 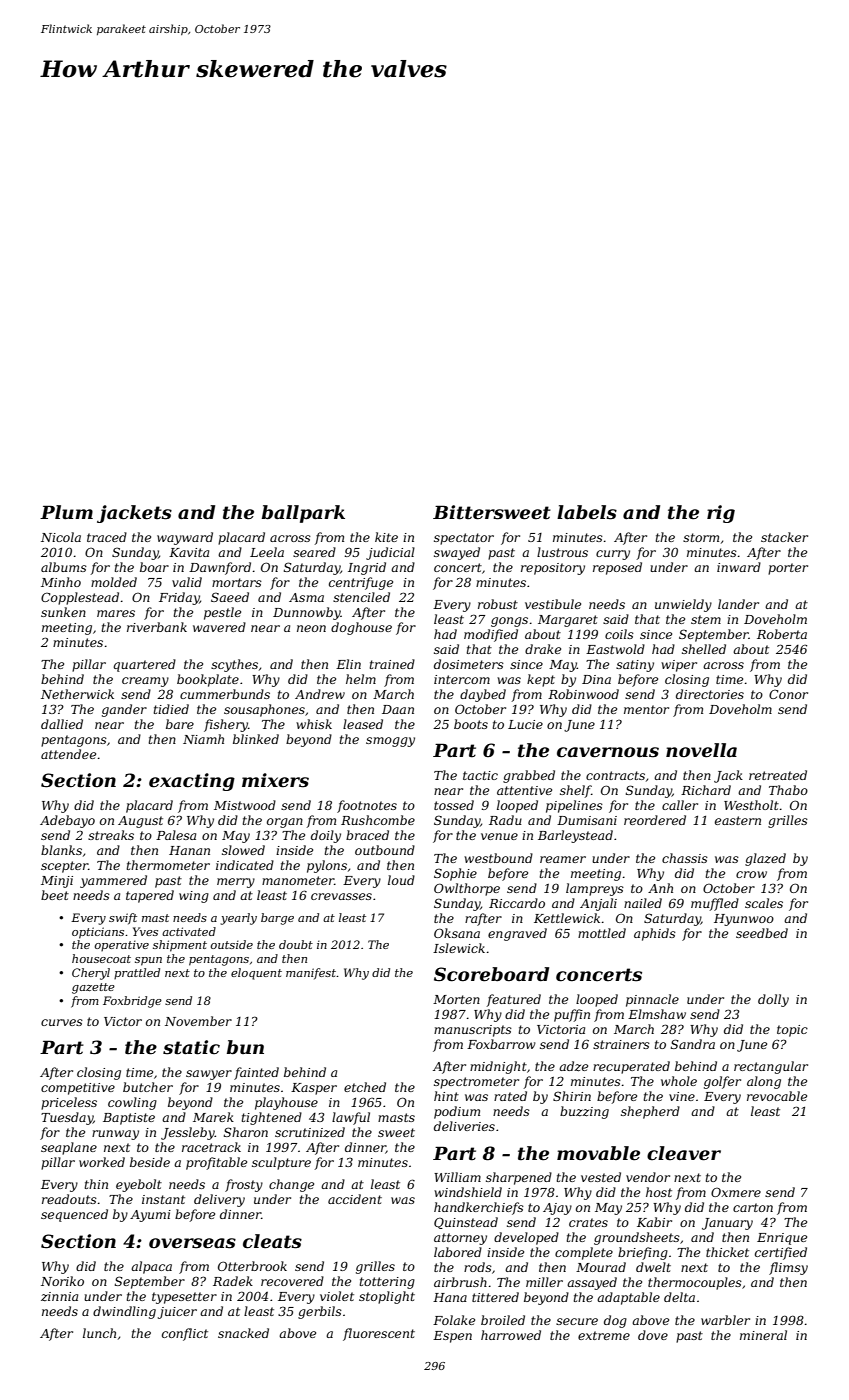 I want to click on ballpark, so click(x=303, y=514).
